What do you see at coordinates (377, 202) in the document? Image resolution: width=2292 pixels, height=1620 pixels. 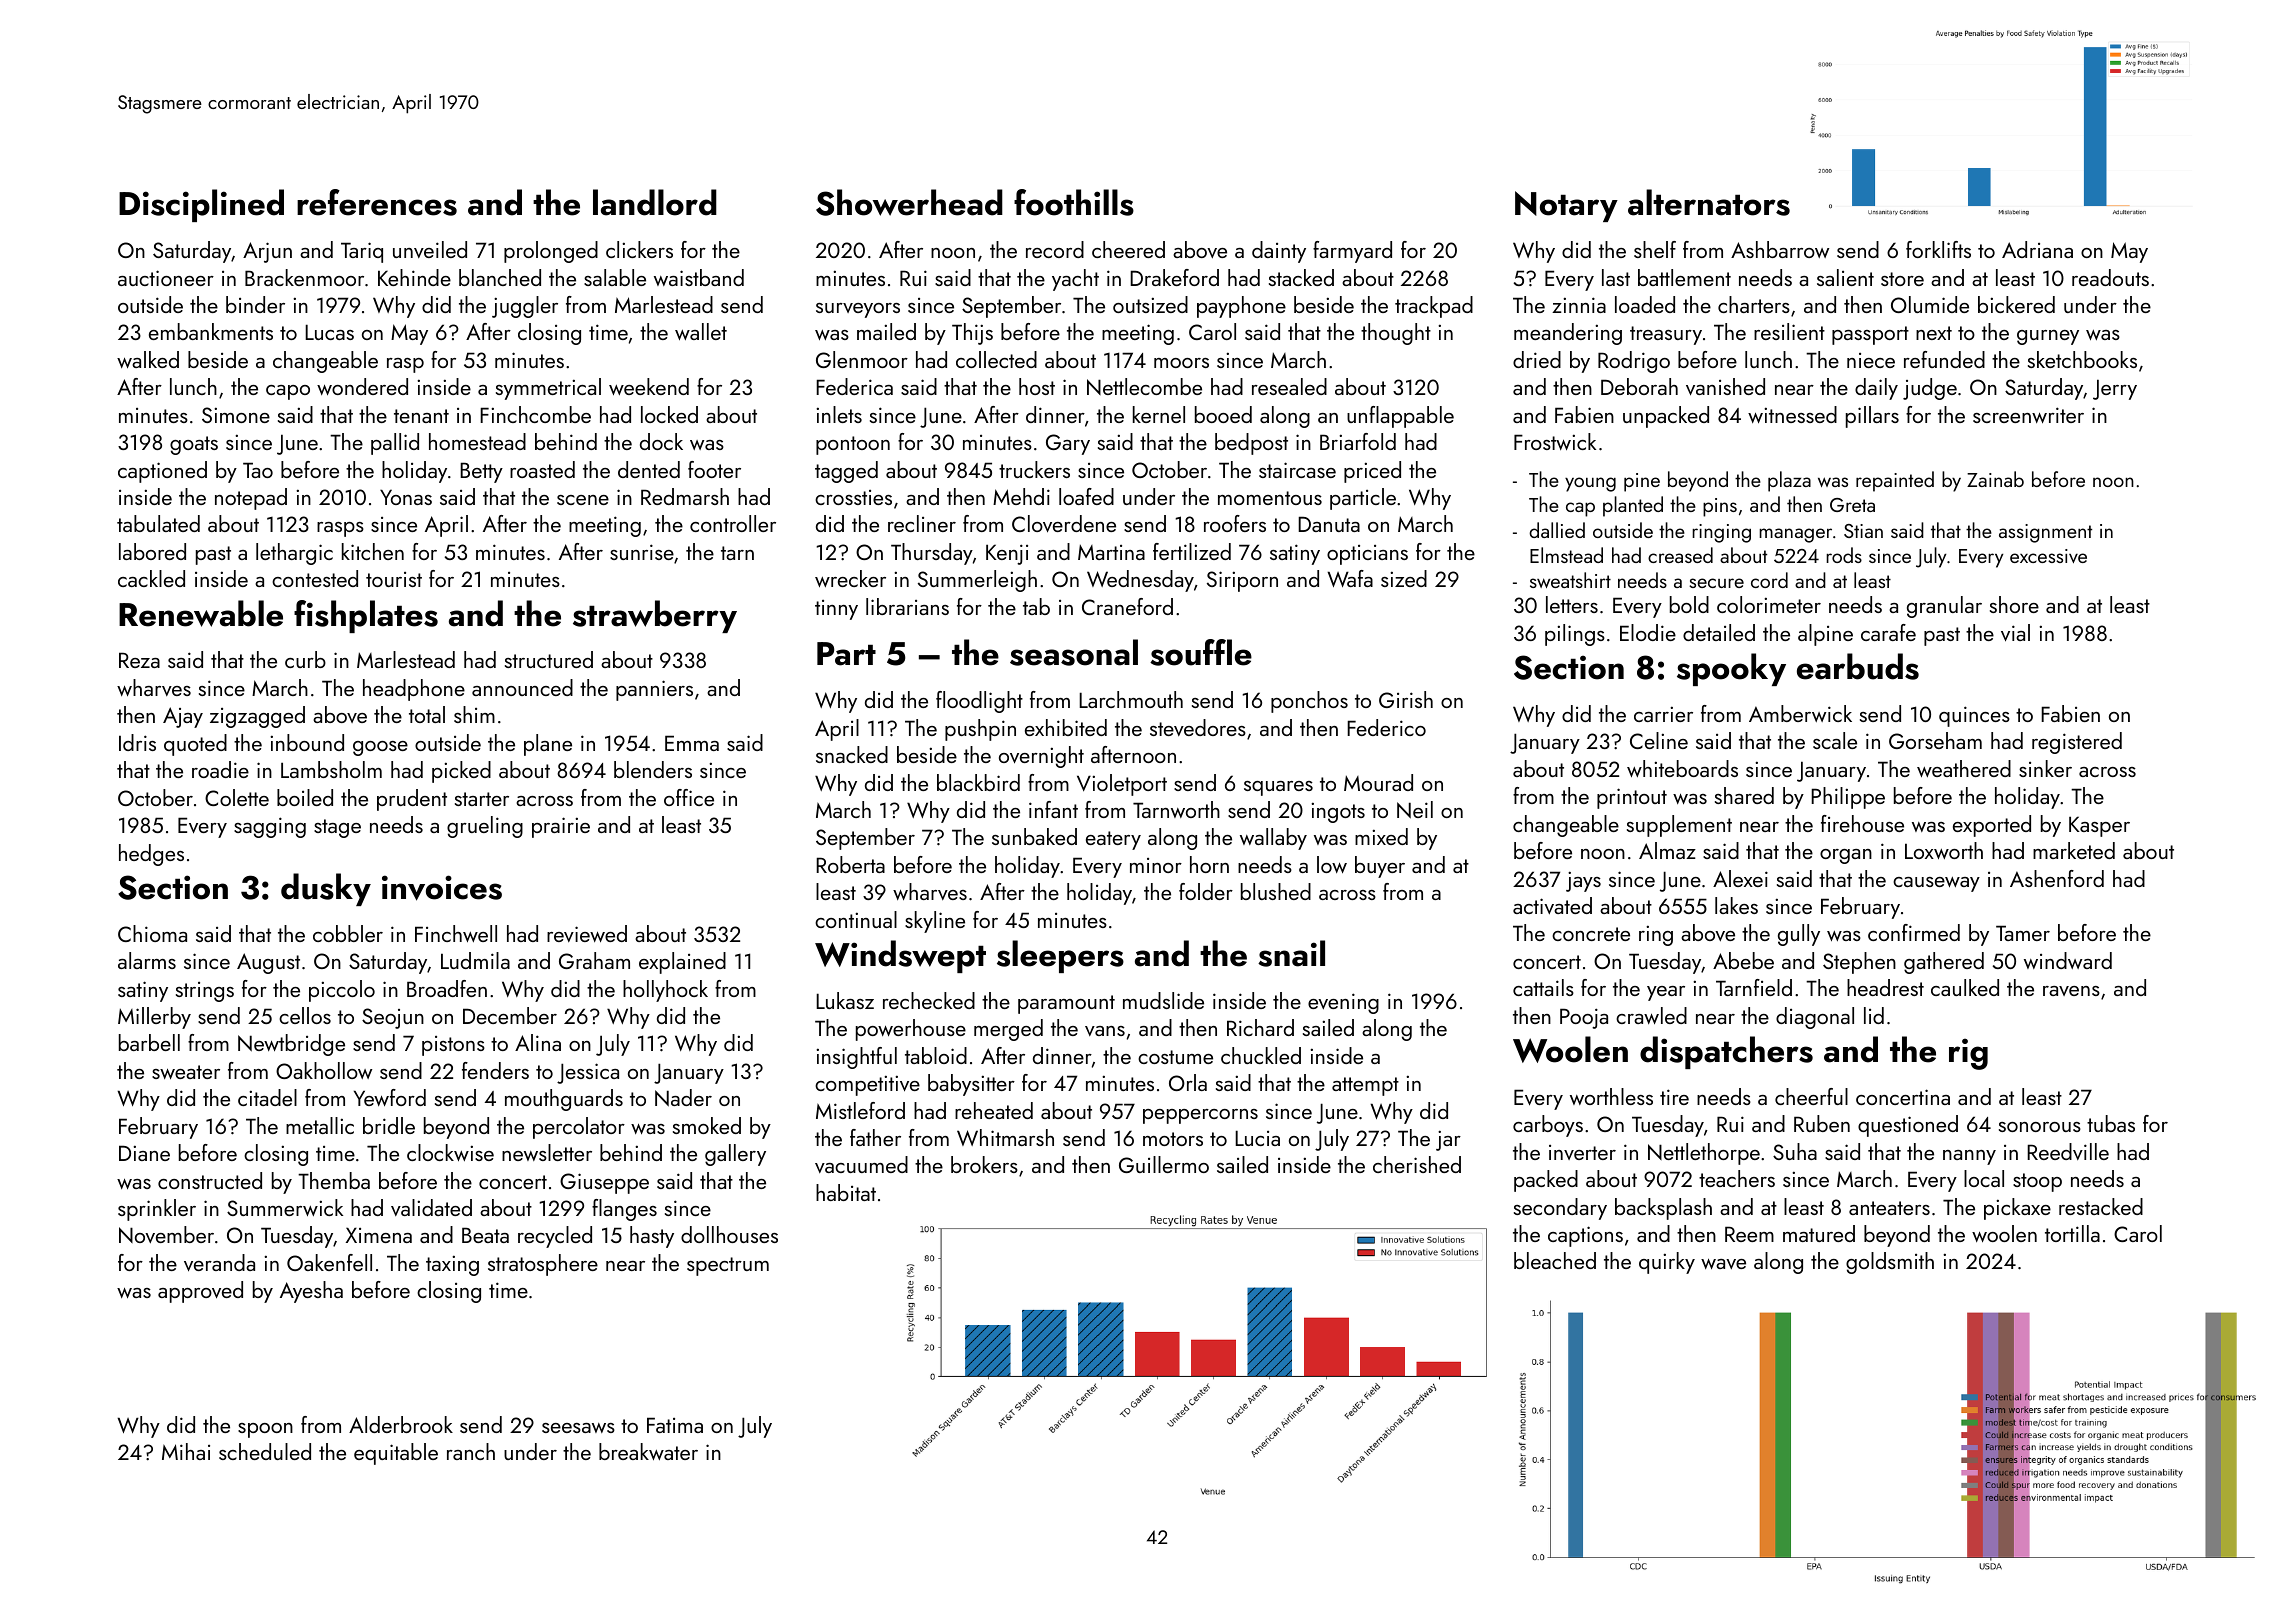 I see `references` at bounding box center [377, 202].
